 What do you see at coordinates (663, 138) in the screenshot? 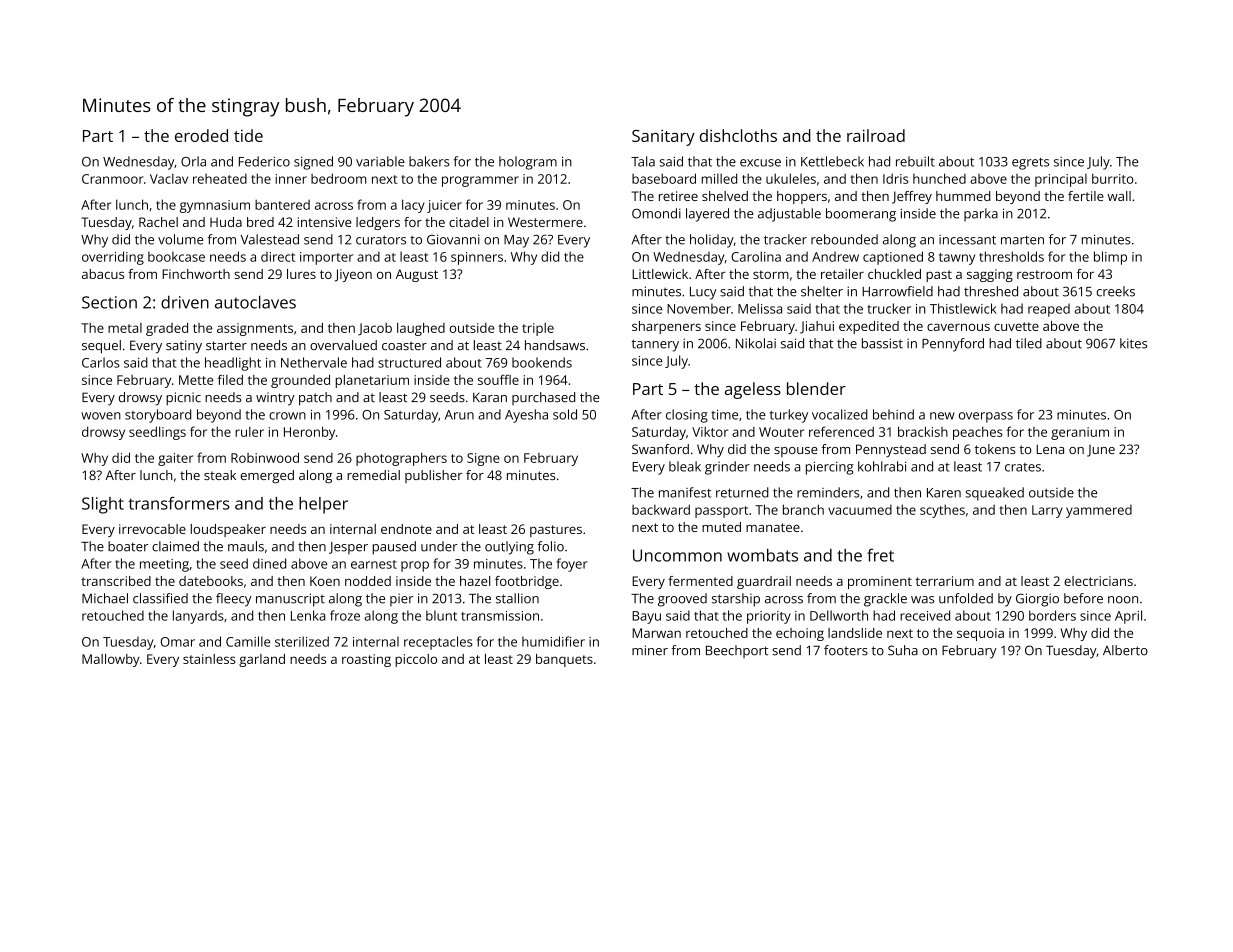
I see `Sanitary` at bounding box center [663, 138].
